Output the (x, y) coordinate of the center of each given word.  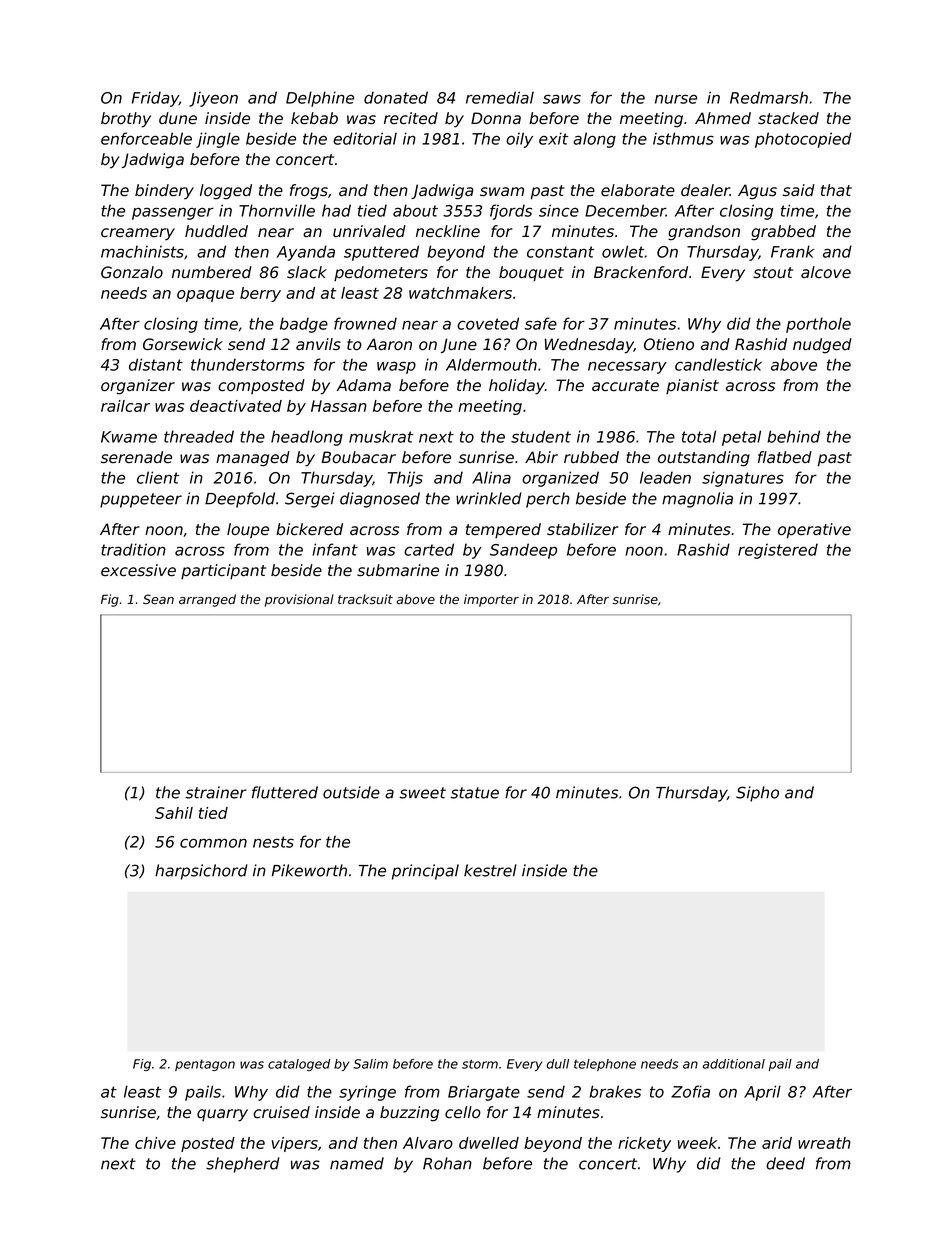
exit (553, 138)
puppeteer (141, 500)
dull (558, 1064)
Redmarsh (769, 97)
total (699, 436)
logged (226, 192)
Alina (491, 477)
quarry (222, 1115)
